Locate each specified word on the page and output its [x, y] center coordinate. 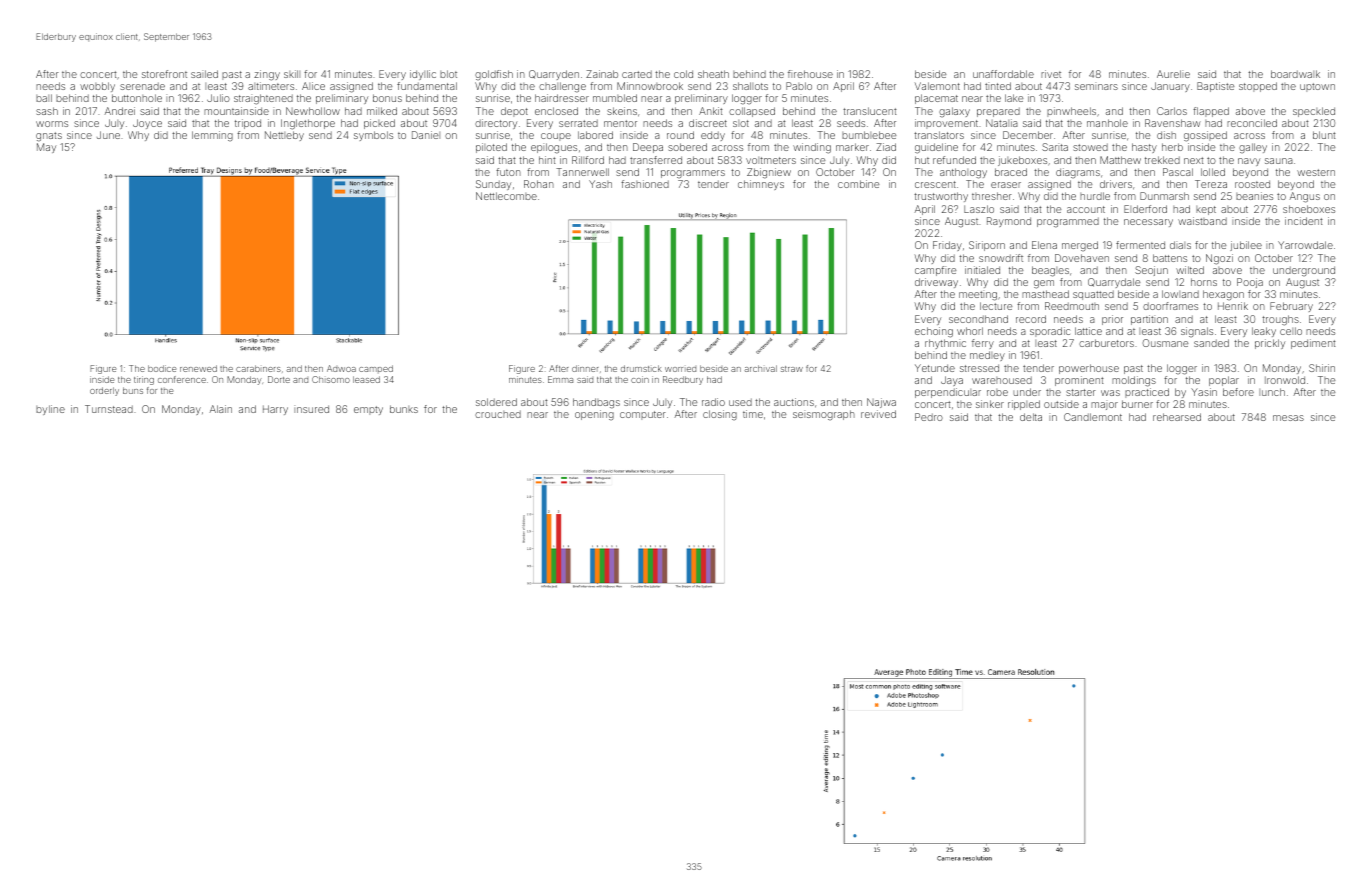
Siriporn [987, 246]
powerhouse [1089, 369]
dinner [585, 368]
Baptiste [1215, 87]
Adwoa [341, 368]
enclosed [556, 111]
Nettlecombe [506, 196]
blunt [1324, 135]
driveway [936, 283]
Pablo [799, 86]
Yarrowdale [1305, 245]
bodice [162, 368]
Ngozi [1219, 259]
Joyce [147, 124]
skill [292, 74]
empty [368, 410]
